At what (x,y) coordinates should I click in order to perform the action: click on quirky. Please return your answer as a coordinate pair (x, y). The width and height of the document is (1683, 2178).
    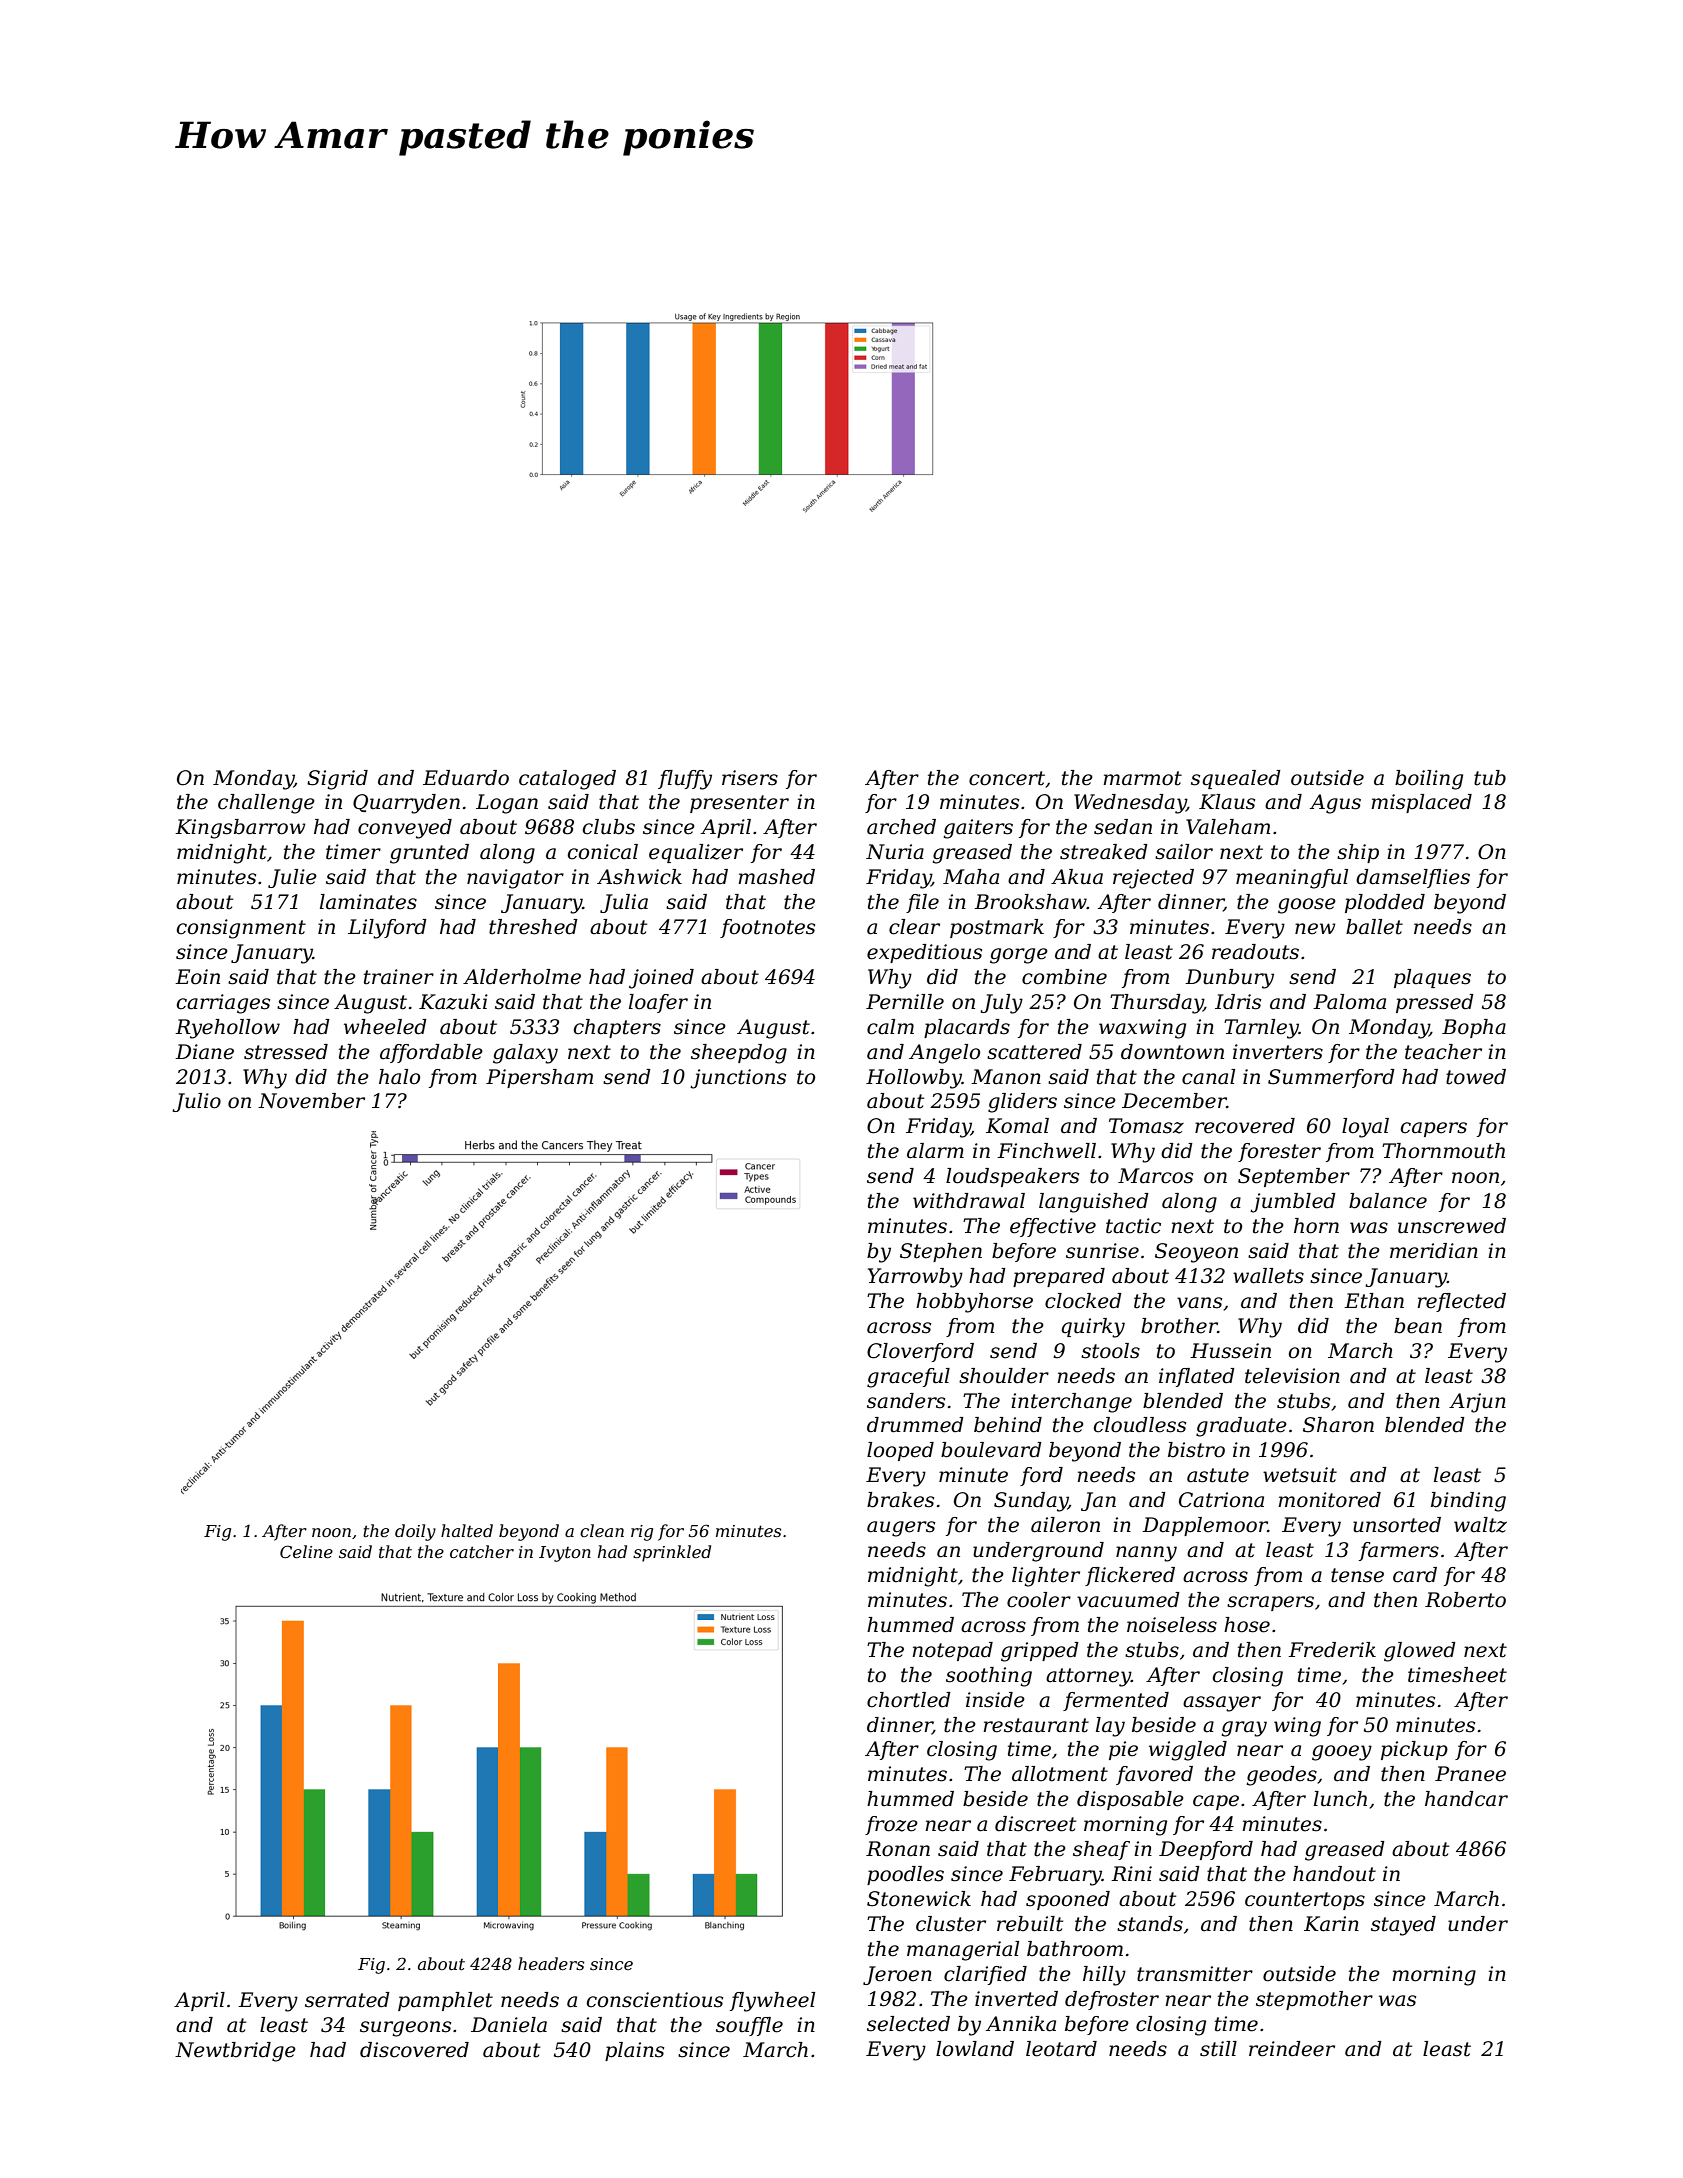
    Looking at the image, I should click on (1093, 1328).
